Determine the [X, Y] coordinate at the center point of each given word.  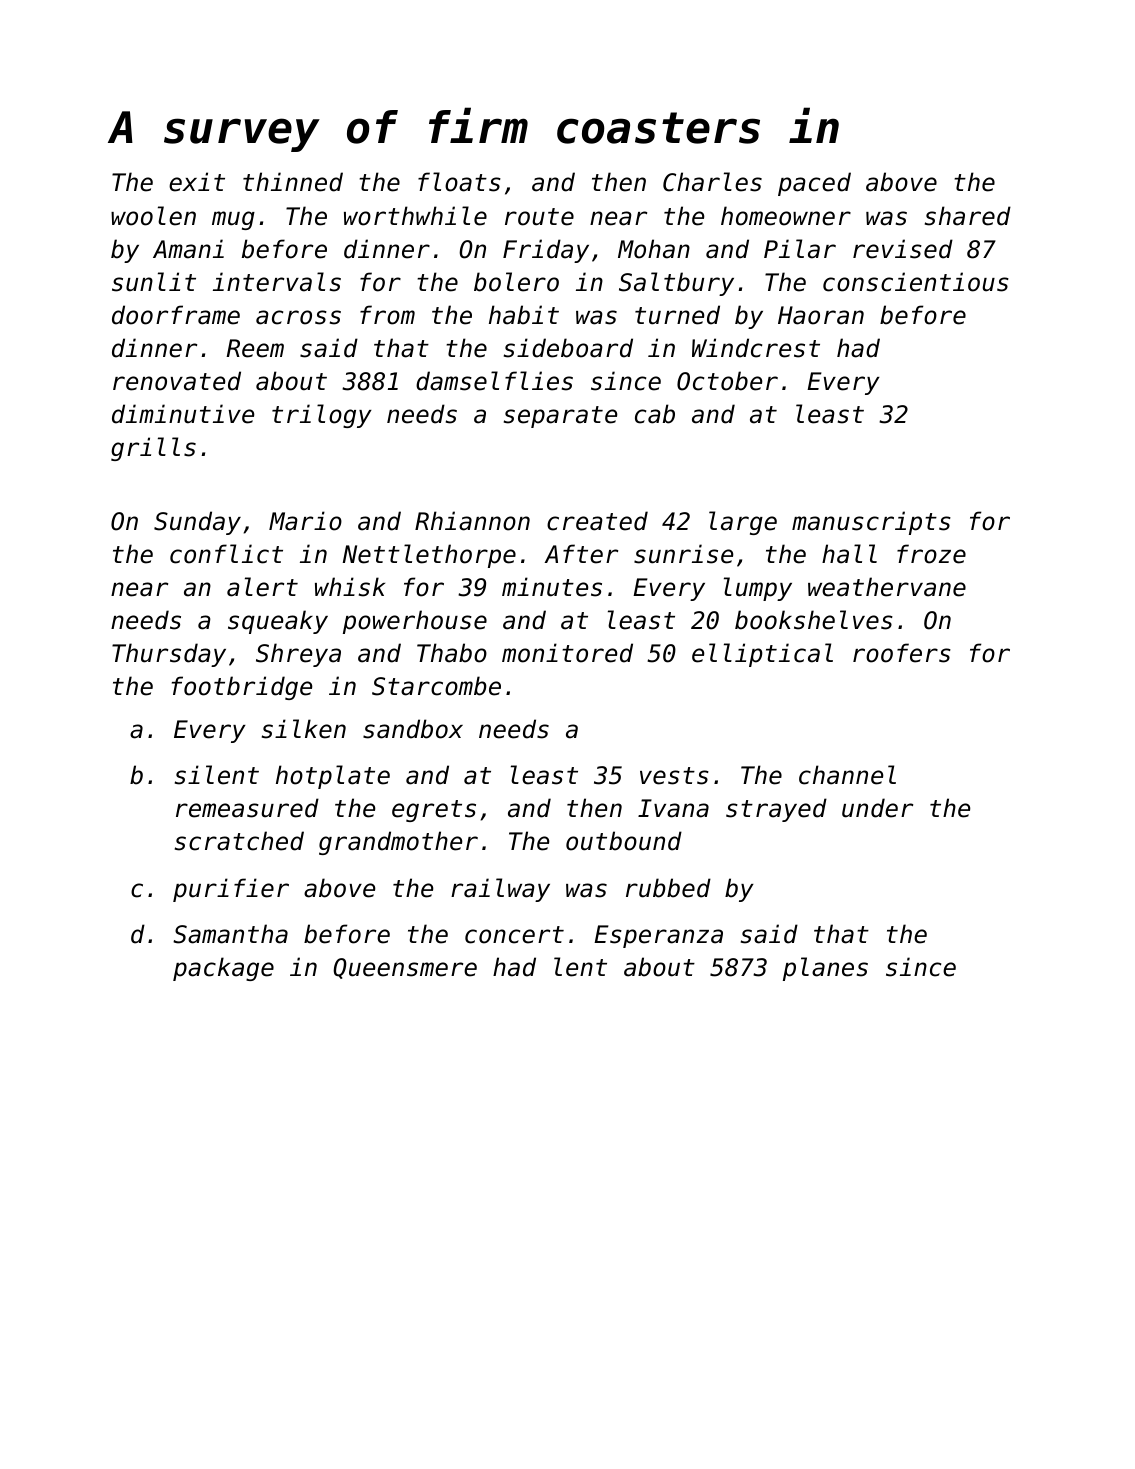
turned [677, 315]
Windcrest [756, 348]
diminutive [183, 414]
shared [968, 216]
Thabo [452, 653]
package [223, 969]
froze [931, 554]
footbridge [242, 688]
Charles [712, 182]
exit [197, 182]
